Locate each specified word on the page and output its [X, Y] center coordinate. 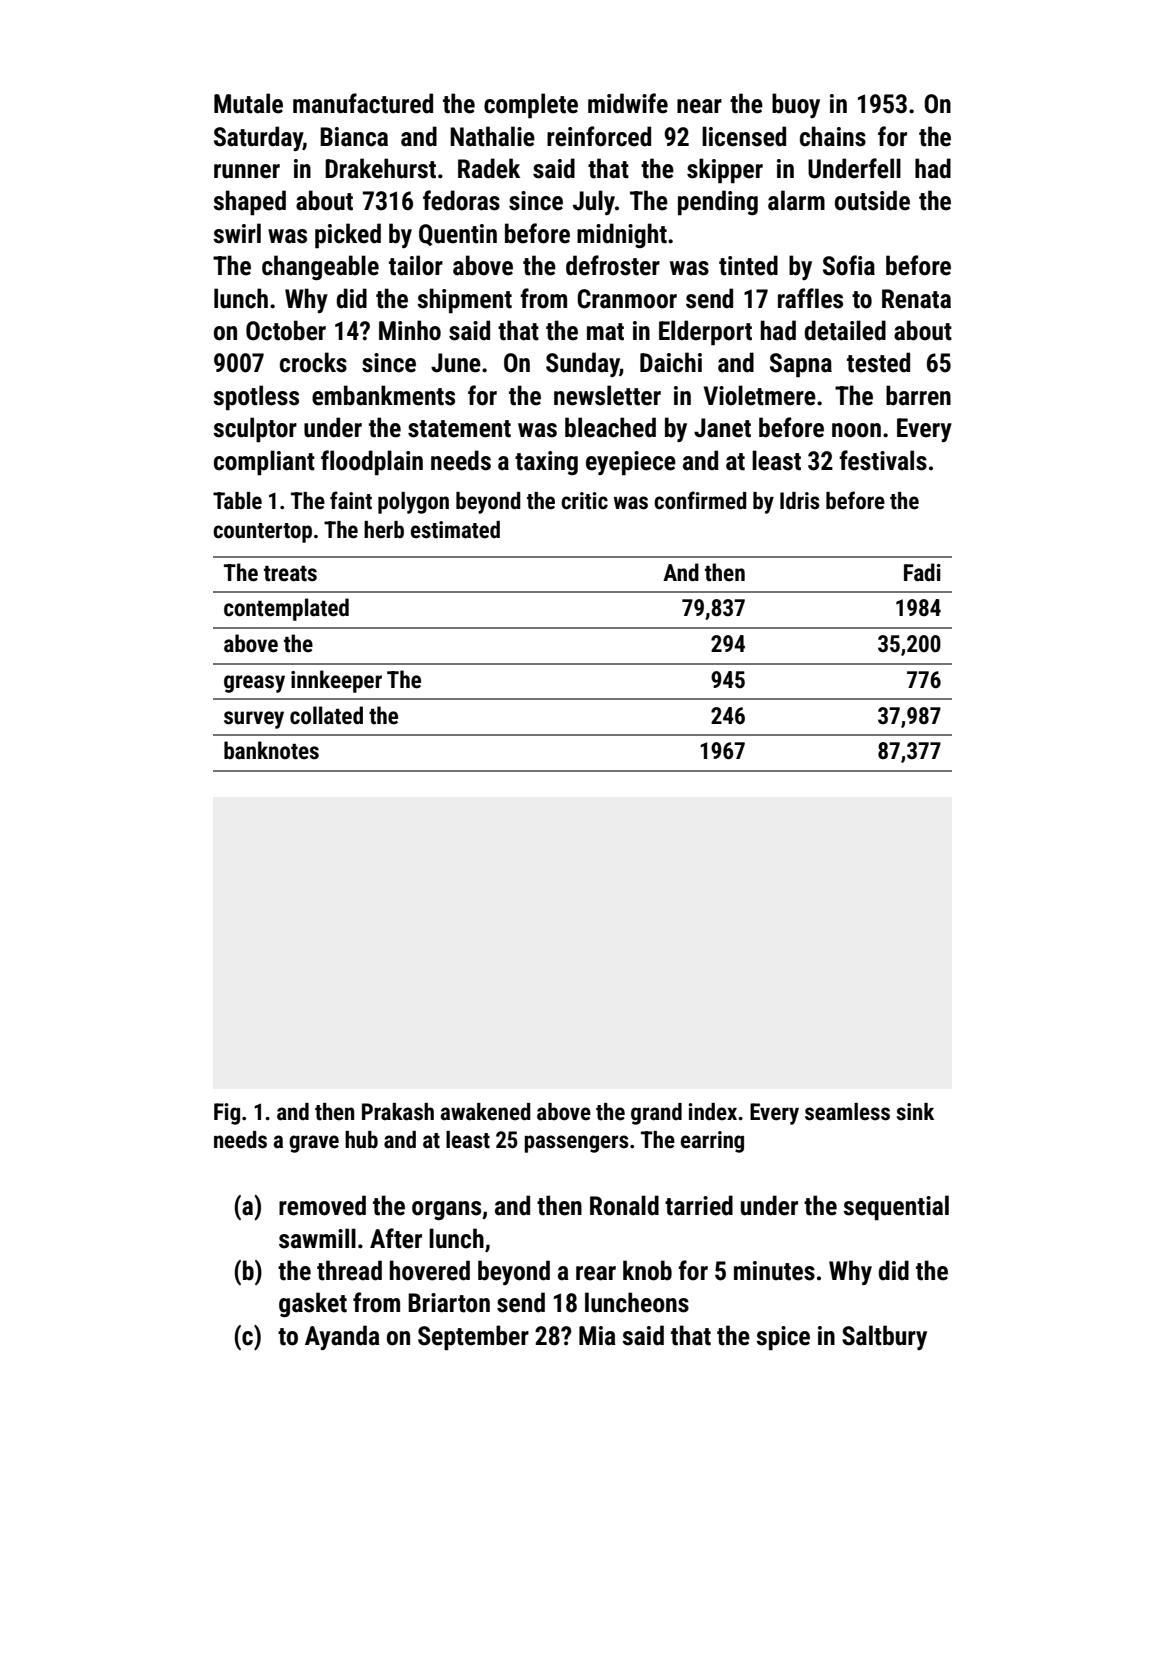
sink [915, 1112]
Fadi [922, 572]
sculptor [255, 430]
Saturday [258, 138]
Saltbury [884, 1337]
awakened [485, 1112]
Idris [800, 501]
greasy [254, 684]
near [699, 106]
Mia [597, 1336]
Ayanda [342, 1337]
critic [584, 501]
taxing [546, 463]
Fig [227, 1114]
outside [872, 200]
